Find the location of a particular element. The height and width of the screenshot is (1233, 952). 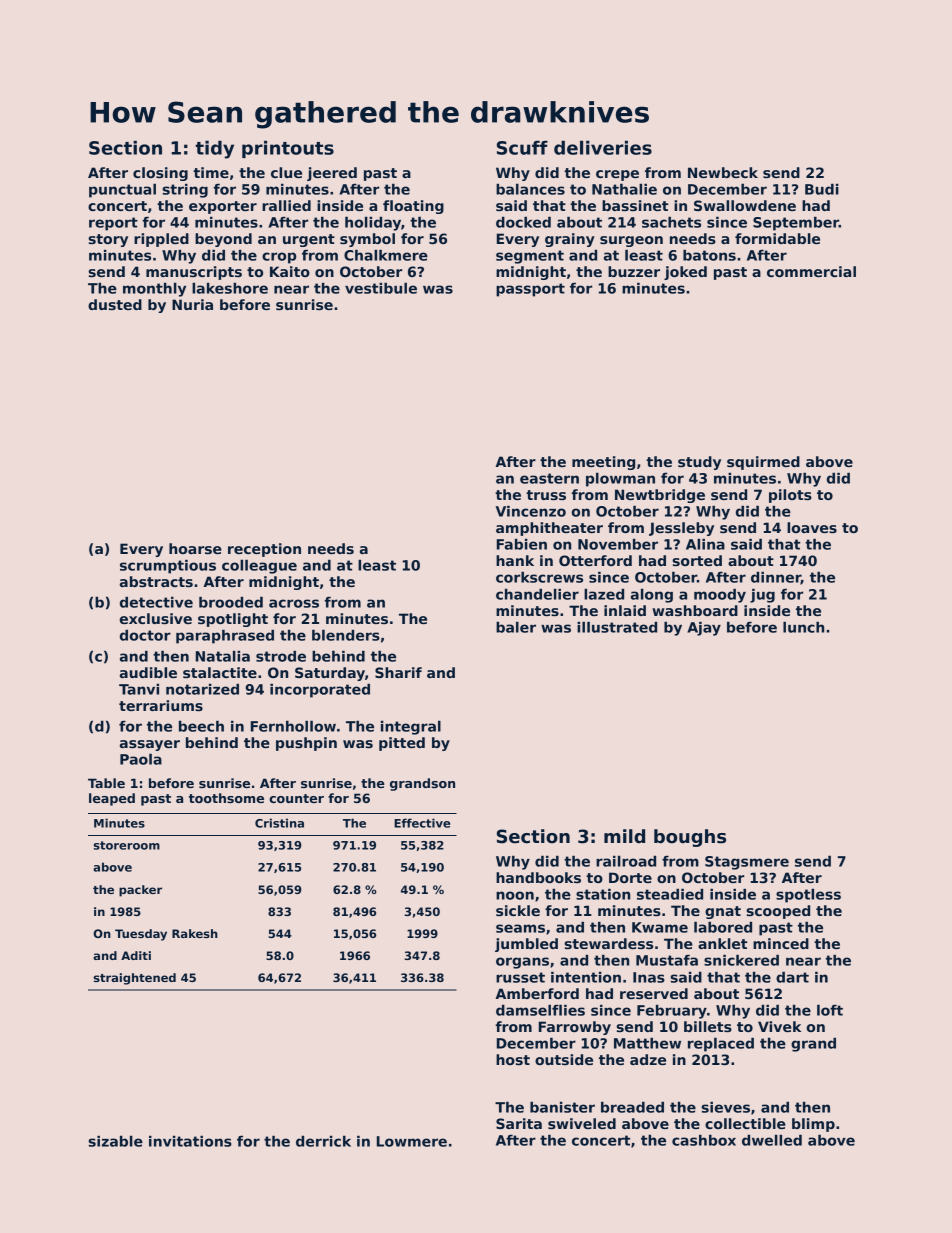

vestibule is located at coordinates (381, 288).
